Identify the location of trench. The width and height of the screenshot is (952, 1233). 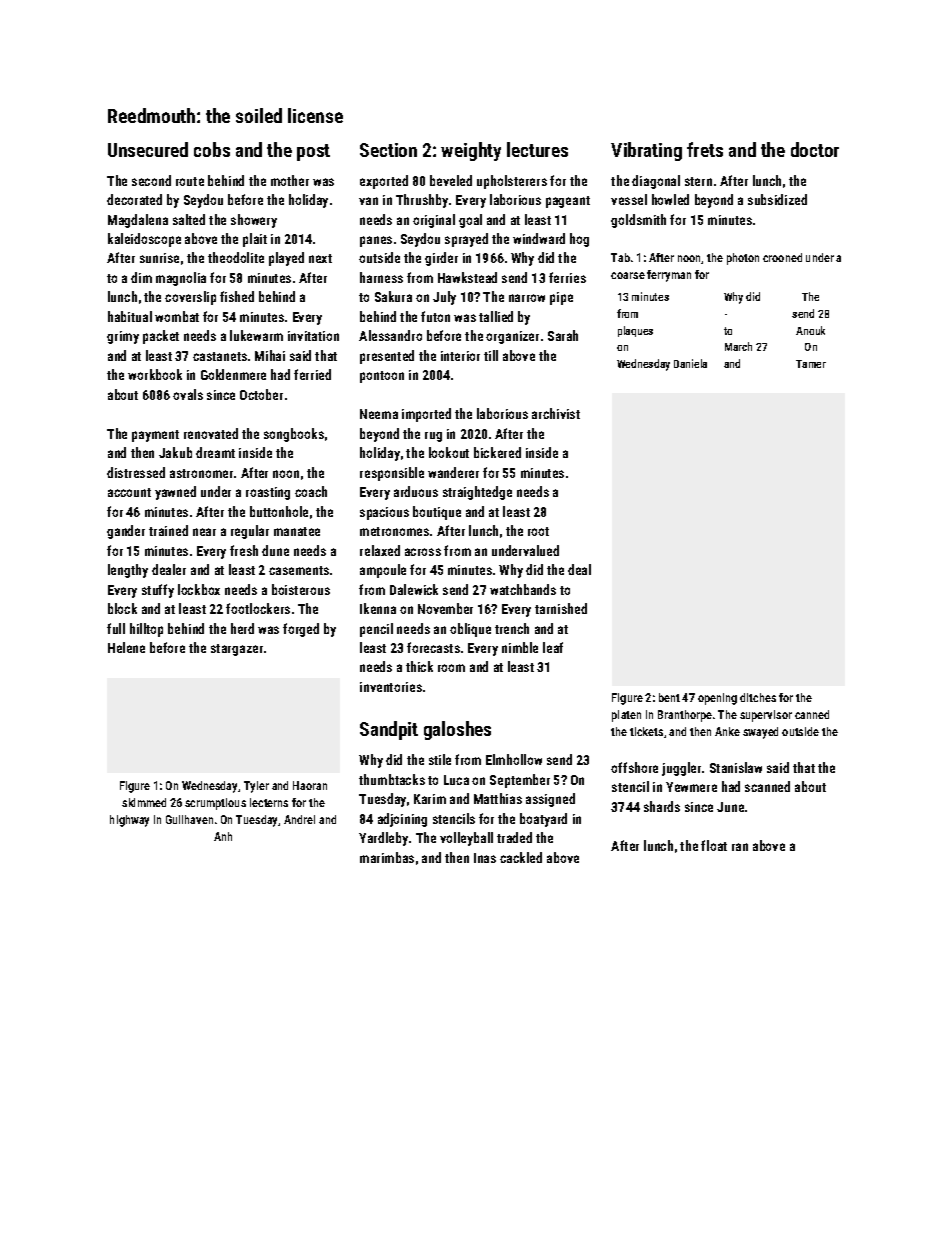
(512, 628).
